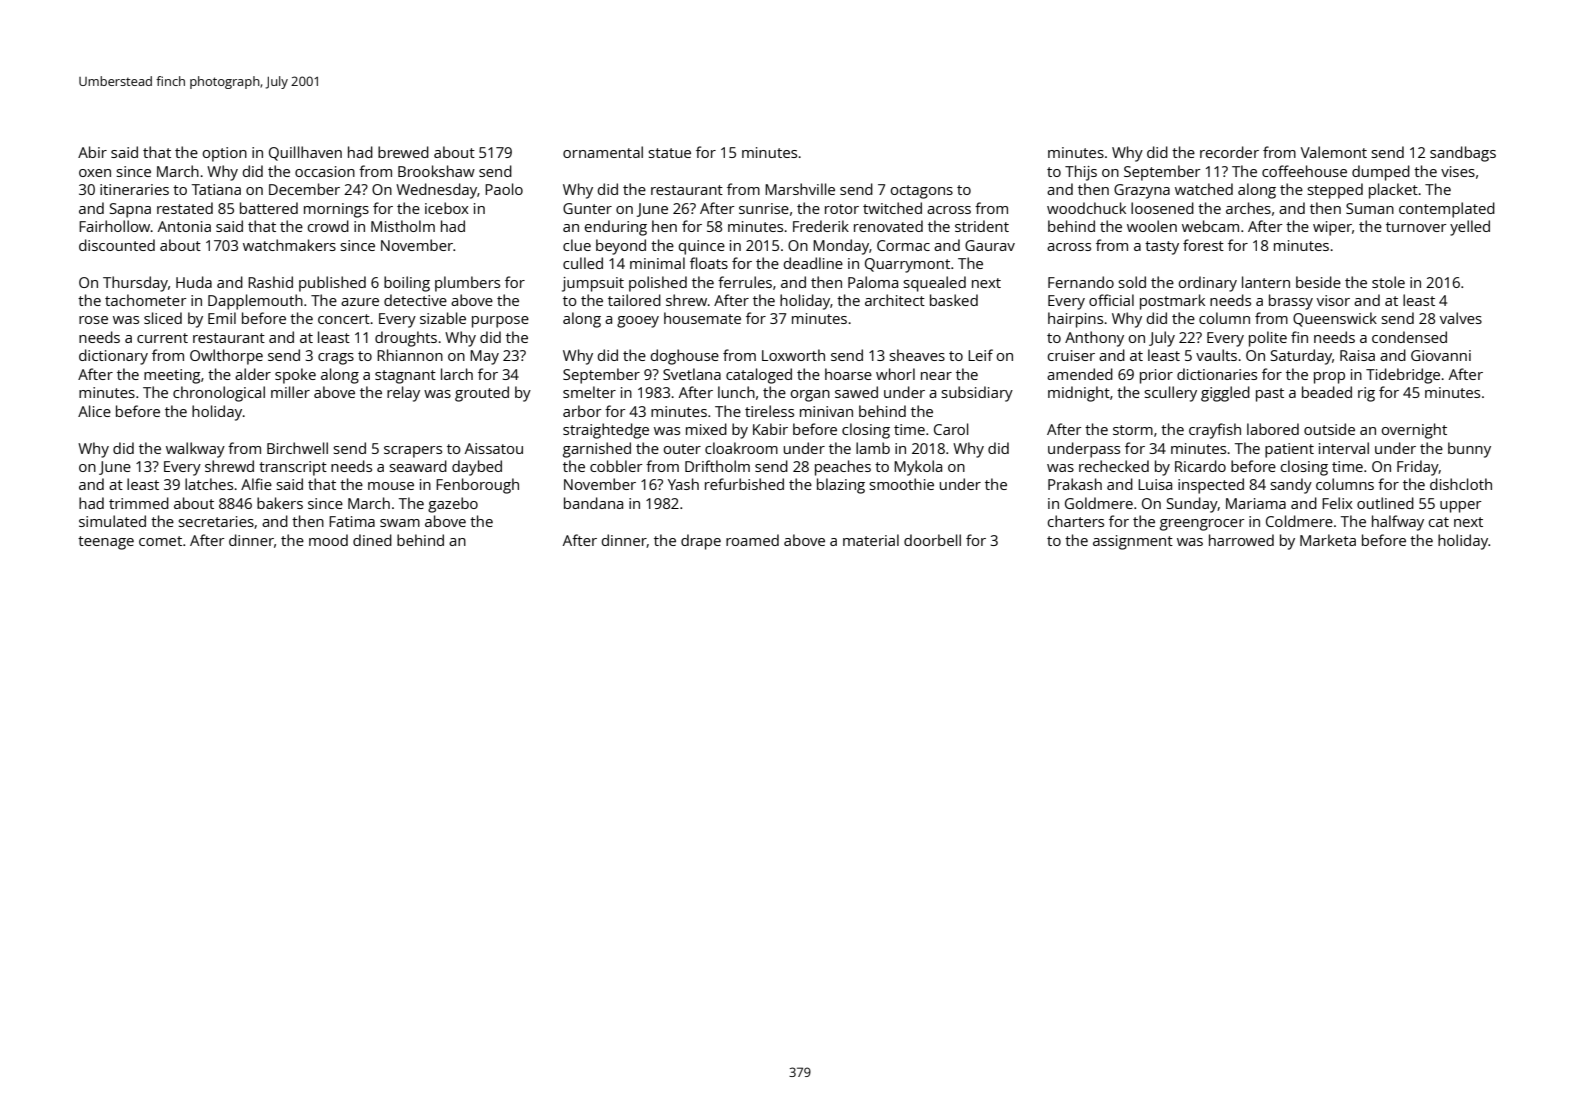 The width and height of the screenshot is (1578, 1116). What do you see at coordinates (1229, 152) in the screenshot?
I see `recorder` at bounding box center [1229, 152].
